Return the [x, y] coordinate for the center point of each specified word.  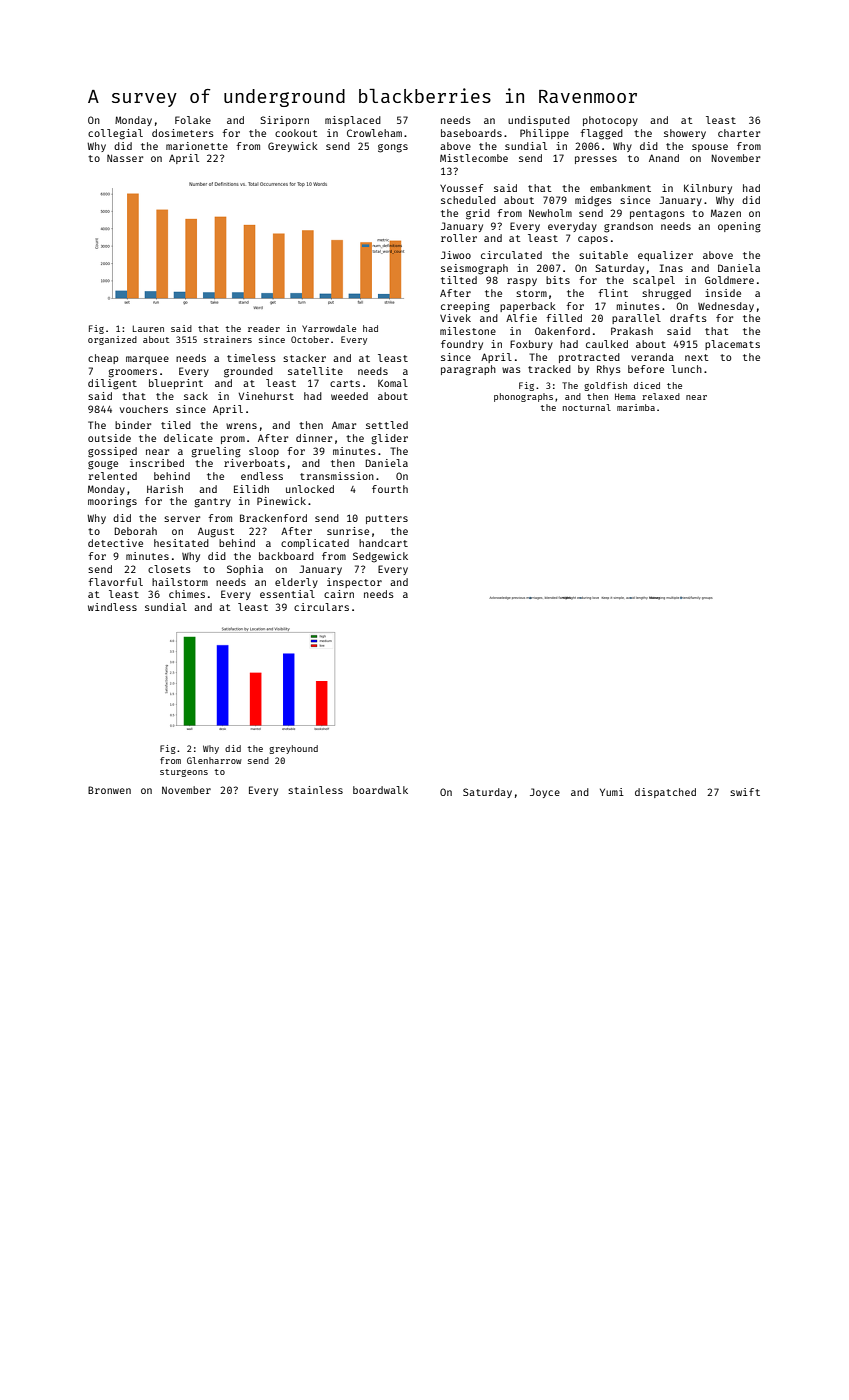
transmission [337, 476]
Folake [193, 120]
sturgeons [184, 773]
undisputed [539, 121]
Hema [625, 396]
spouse [710, 148]
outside [109, 438]
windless [112, 607]
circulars [321, 607]
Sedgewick [380, 557]
